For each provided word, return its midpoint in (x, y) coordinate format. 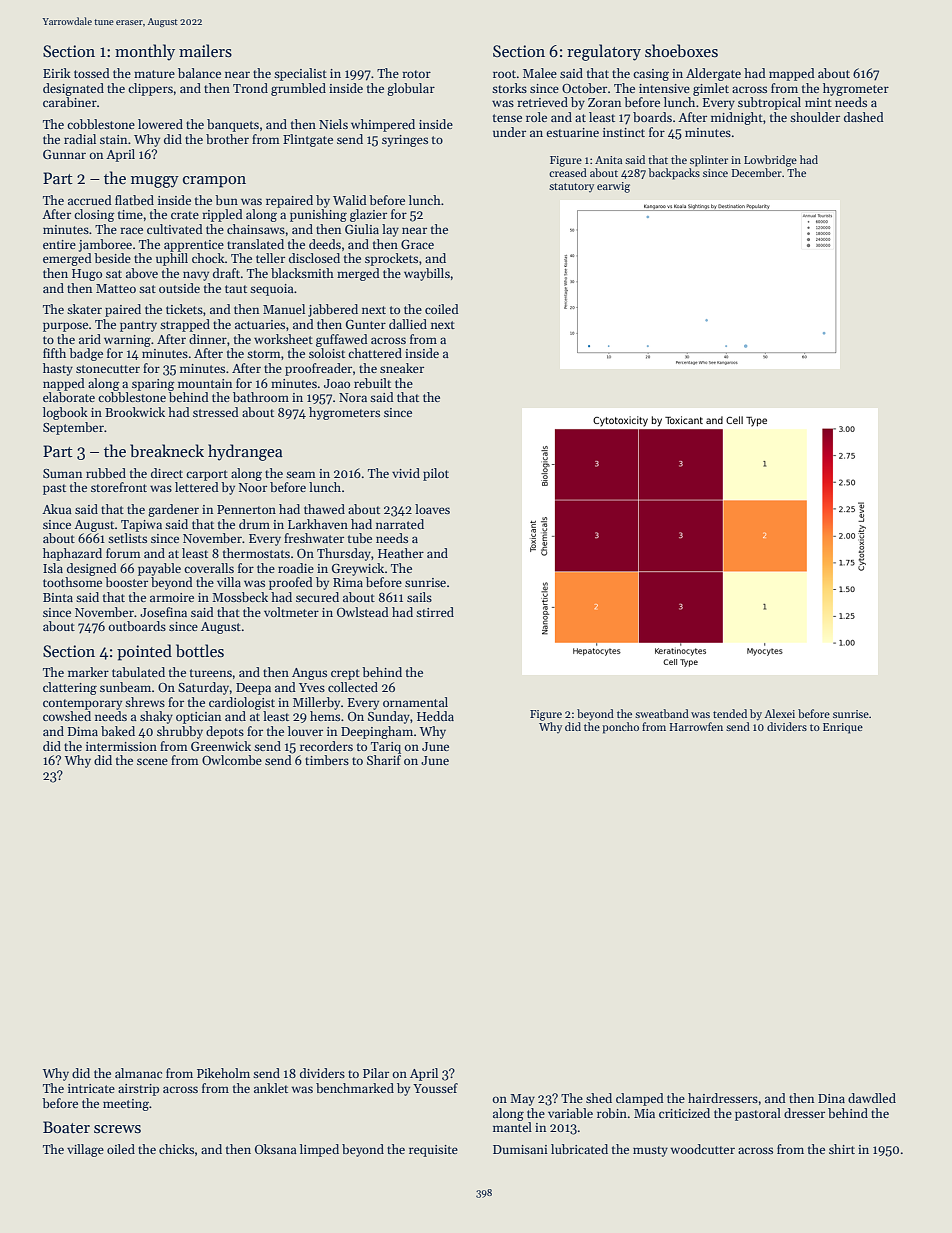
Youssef (435, 1088)
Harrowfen (696, 726)
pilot (436, 474)
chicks (176, 1149)
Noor (253, 487)
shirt (842, 1149)
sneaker (402, 368)
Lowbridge (770, 161)
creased (568, 172)
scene (152, 761)
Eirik (57, 73)
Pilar (376, 1073)
